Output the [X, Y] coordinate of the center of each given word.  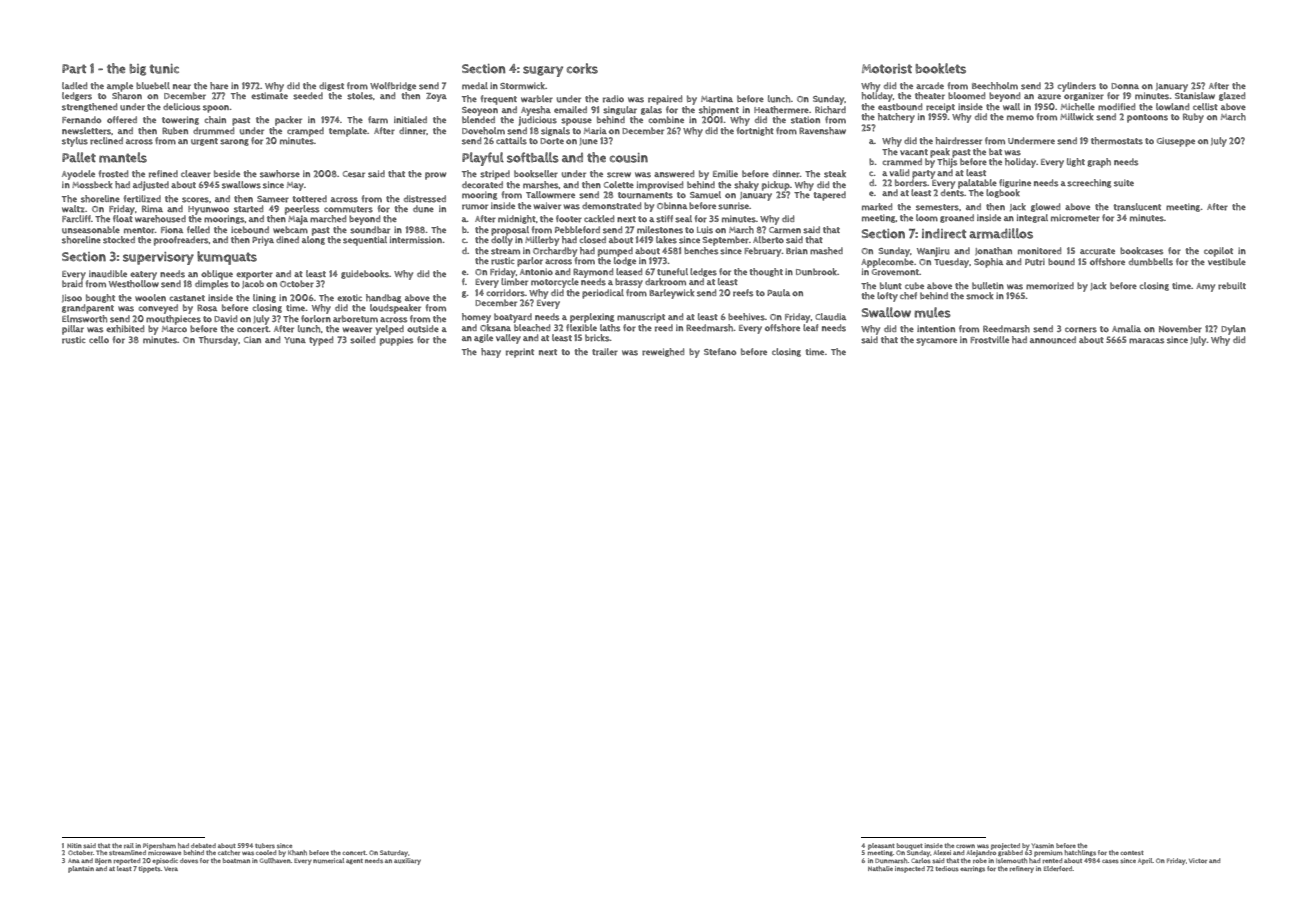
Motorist [887, 69]
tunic [164, 69]
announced [1053, 340]
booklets [941, 68]
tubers [265, 845]
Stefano [720, 351]
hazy [491, 353]
